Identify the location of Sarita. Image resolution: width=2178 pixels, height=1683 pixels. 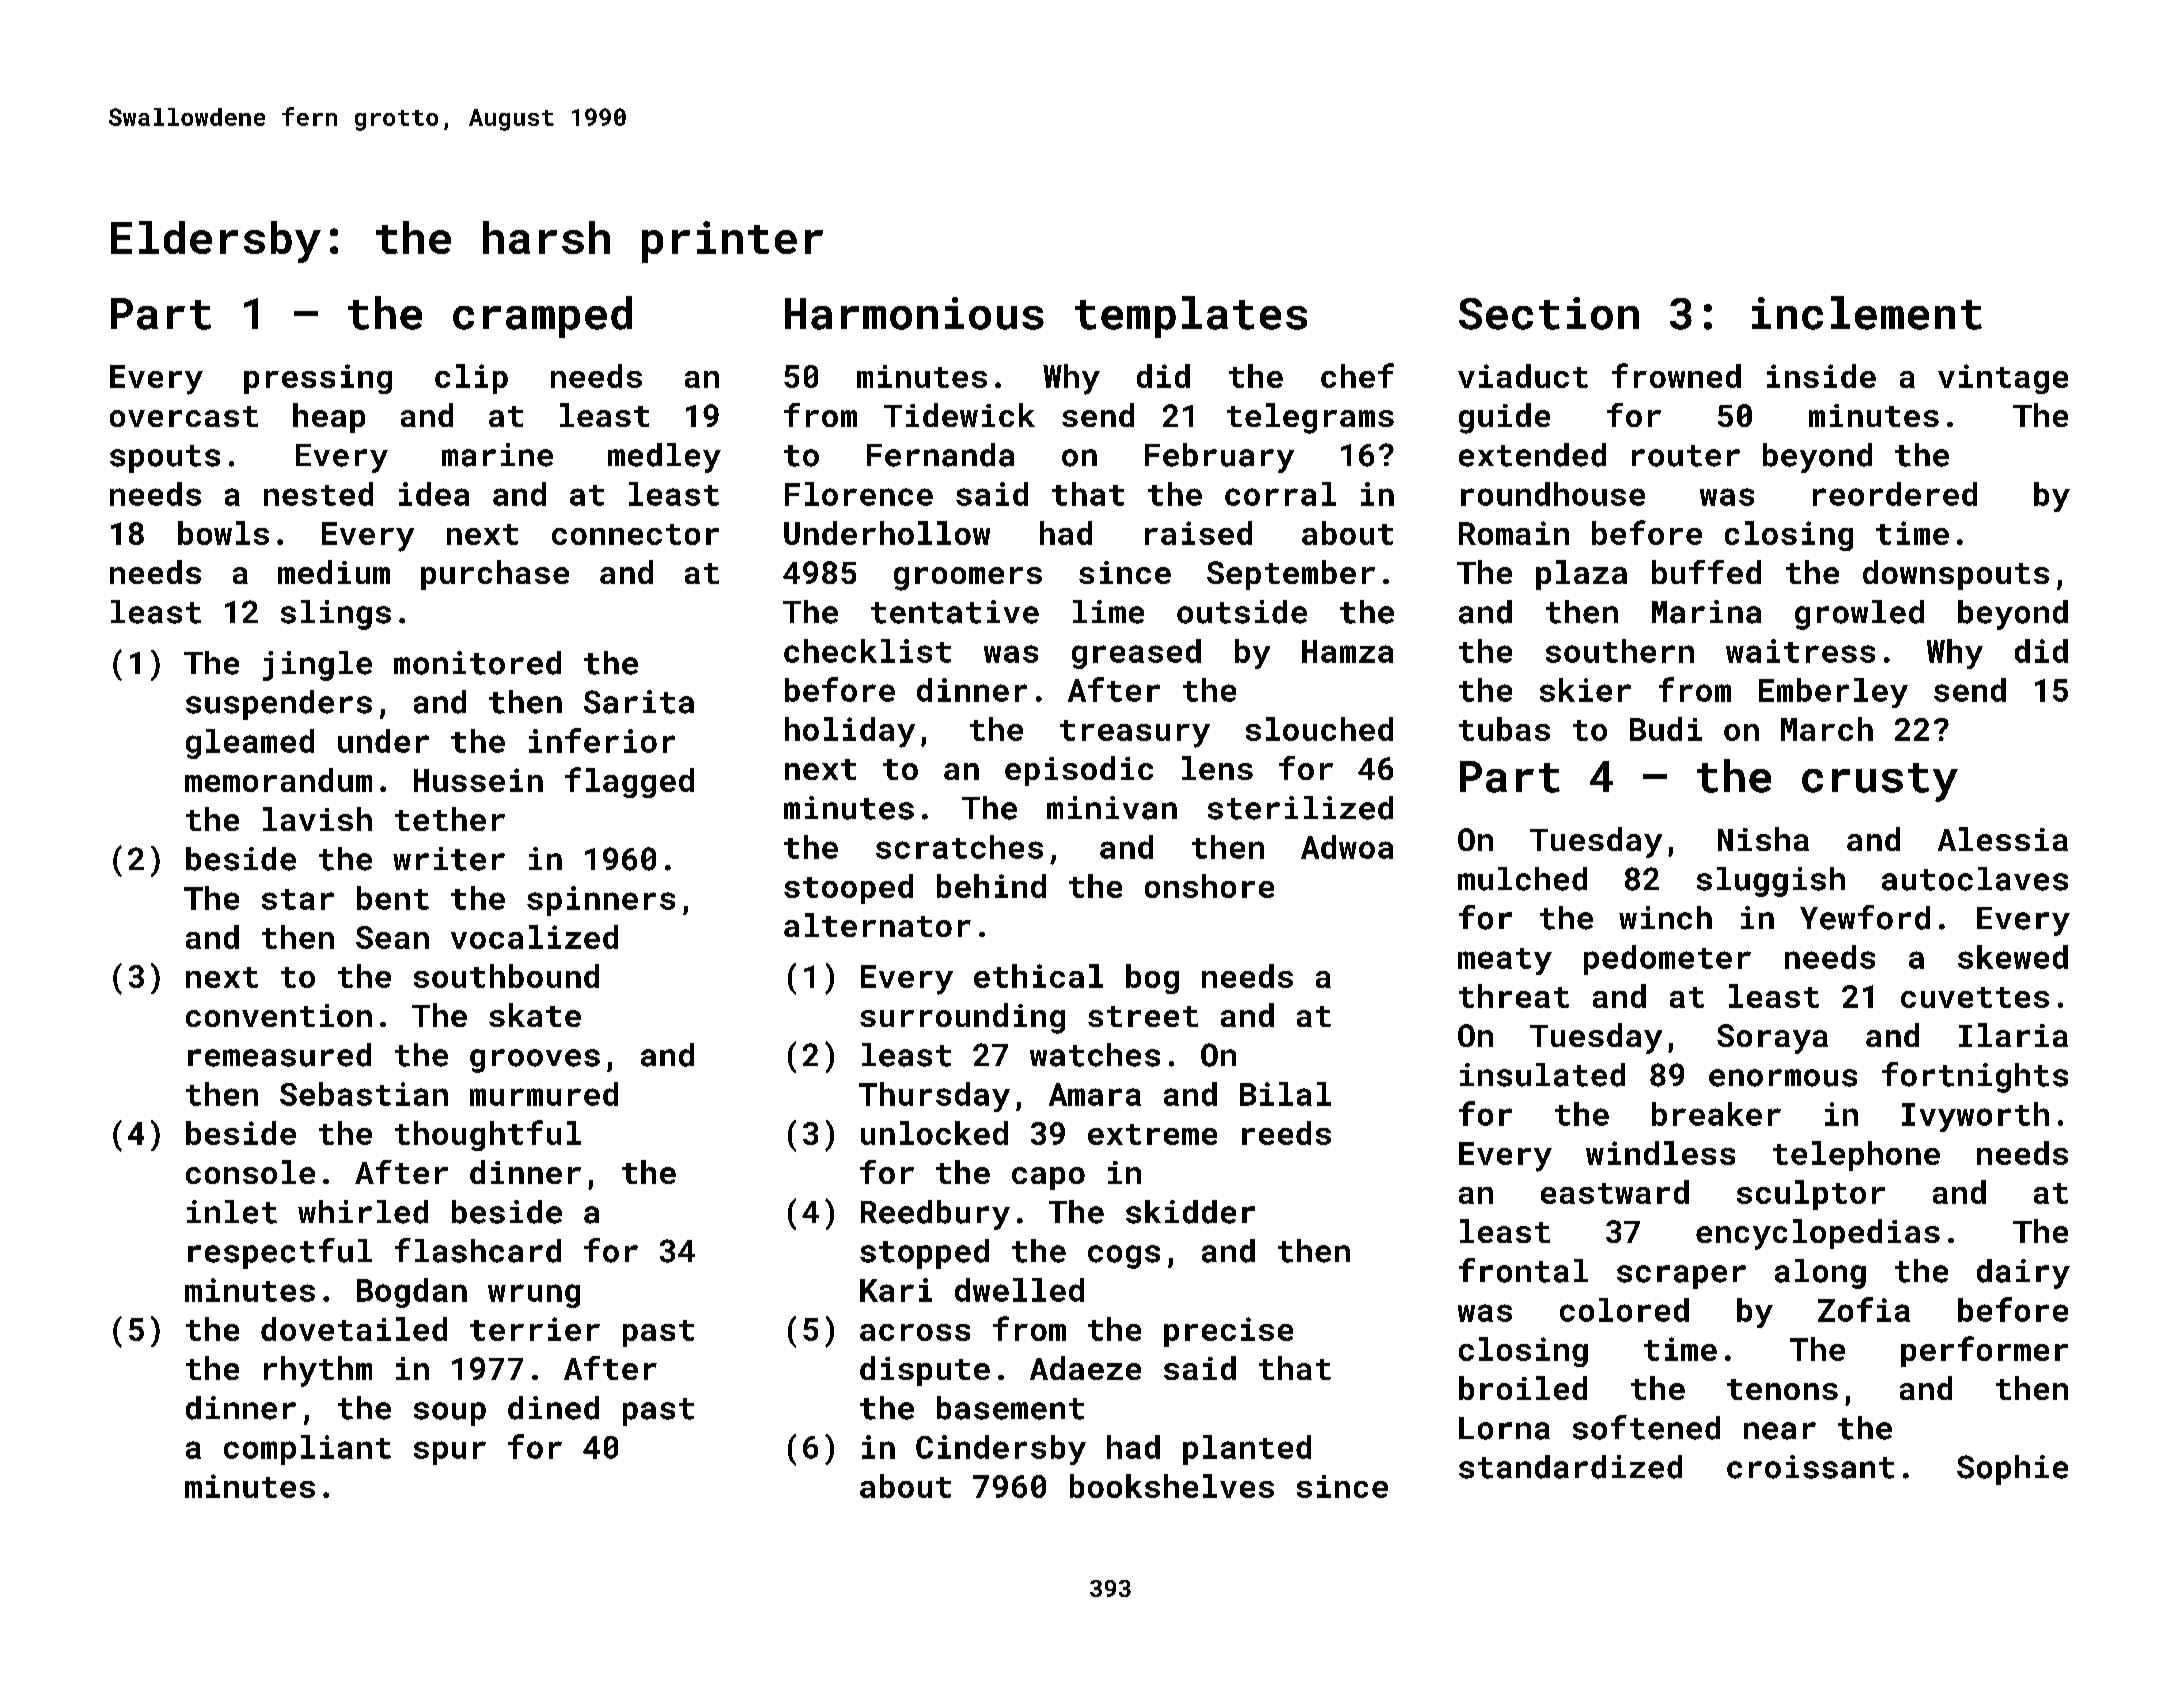
(639, 702).
